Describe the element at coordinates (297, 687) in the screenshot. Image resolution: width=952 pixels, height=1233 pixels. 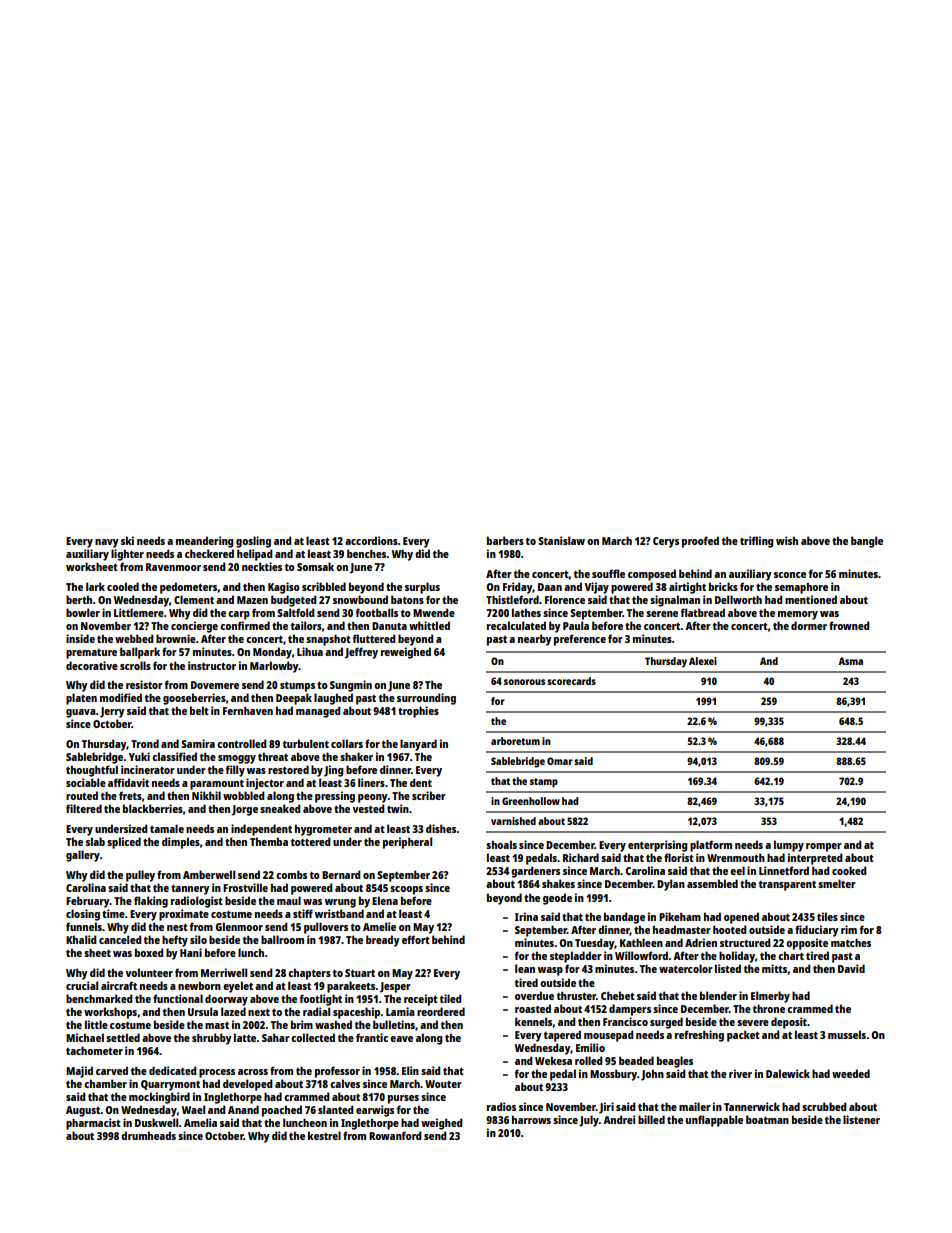
I see `stumps` at that location.
